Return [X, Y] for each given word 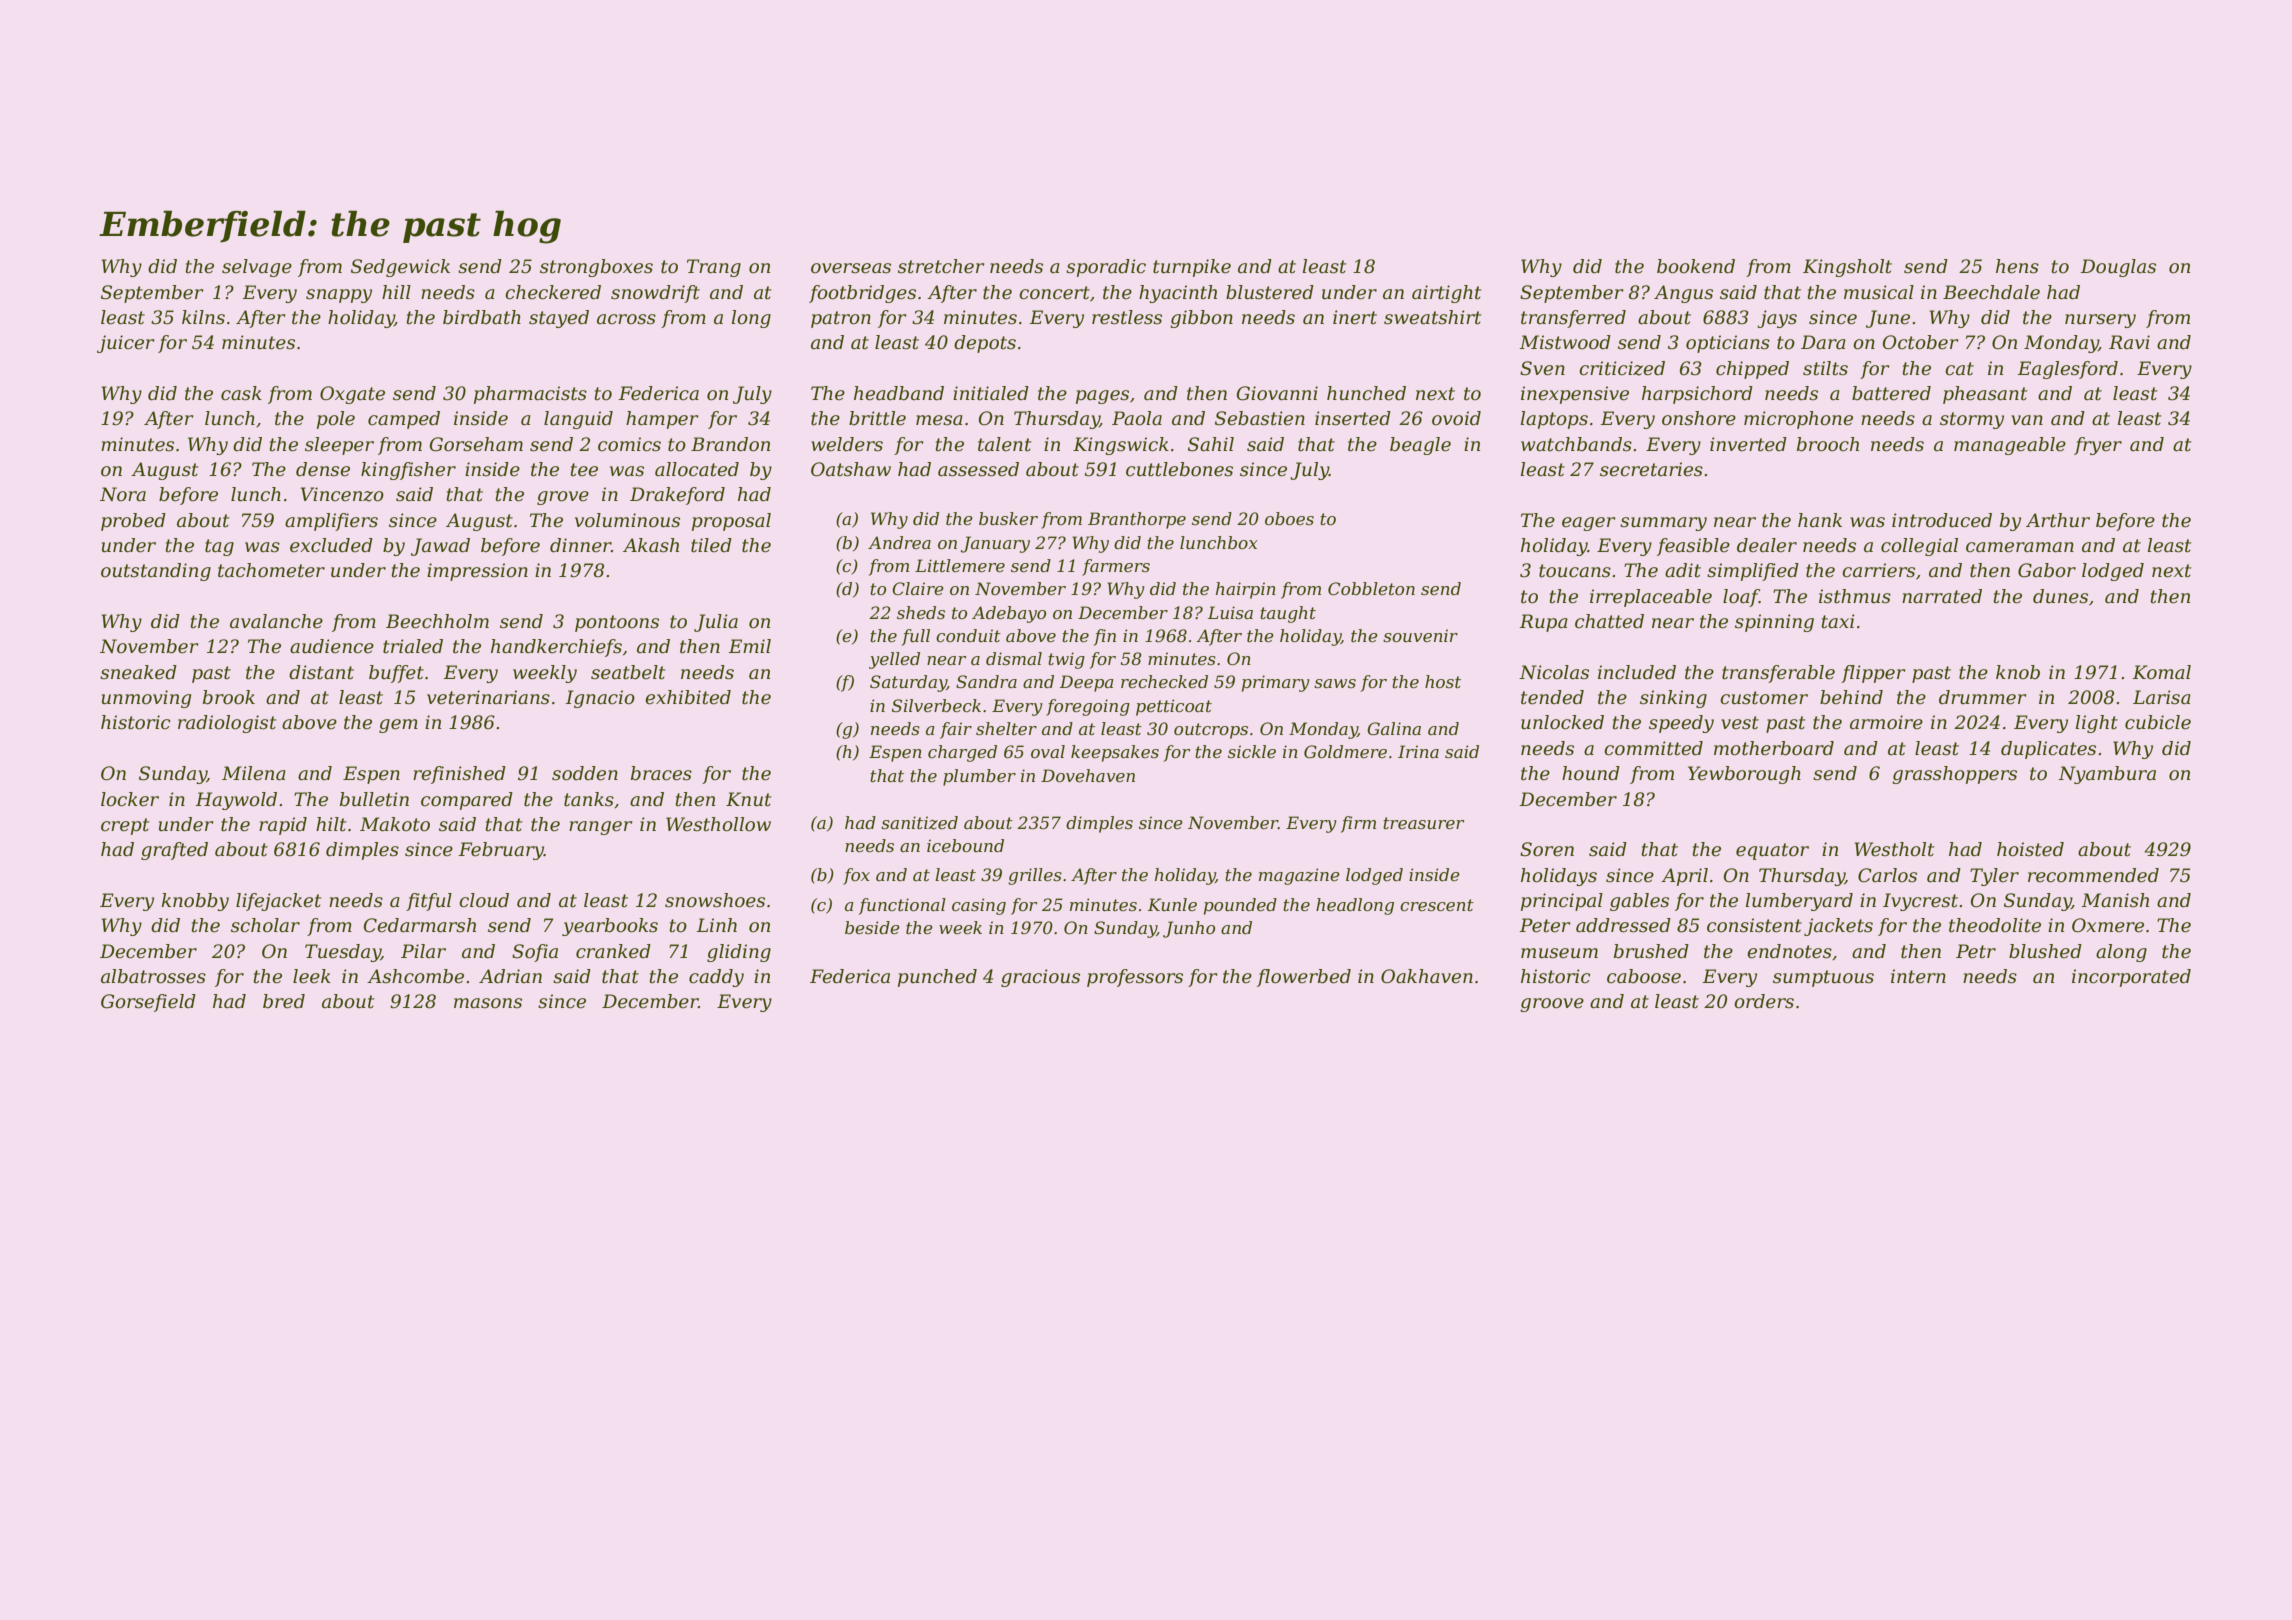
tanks [589, 799]
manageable [2010, 446]
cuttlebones [1179, 469]
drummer [1983, 697]
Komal [2161, 672]
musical [1879, 292]
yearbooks [610, 927]
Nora [123, 494]
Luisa [1230, 612]
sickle [1252, 751]
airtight [1446, 294]
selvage [257, 268]
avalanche [276, 621]
